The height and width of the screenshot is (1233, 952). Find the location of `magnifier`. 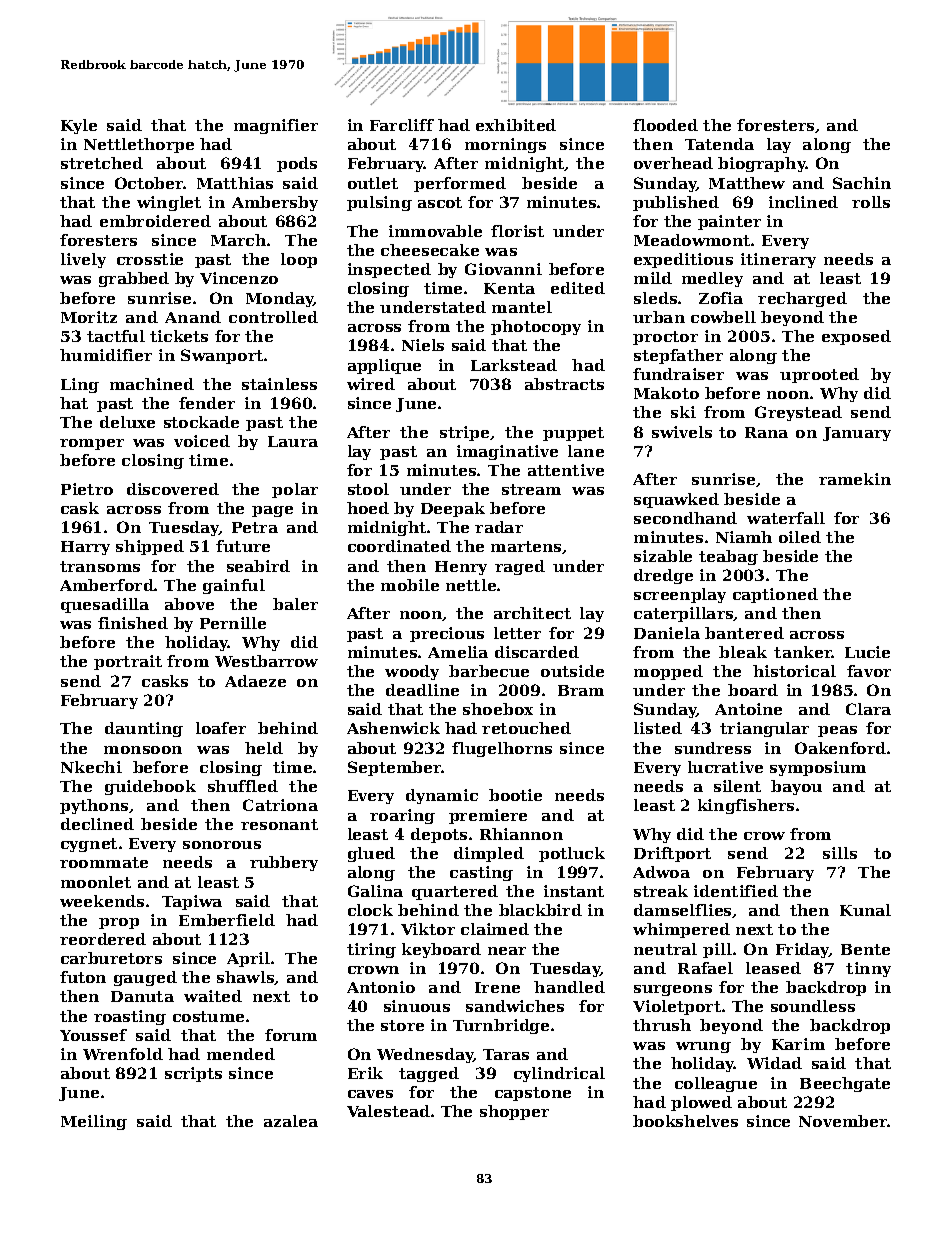

magnifier is located at coordinates (276, 126).
